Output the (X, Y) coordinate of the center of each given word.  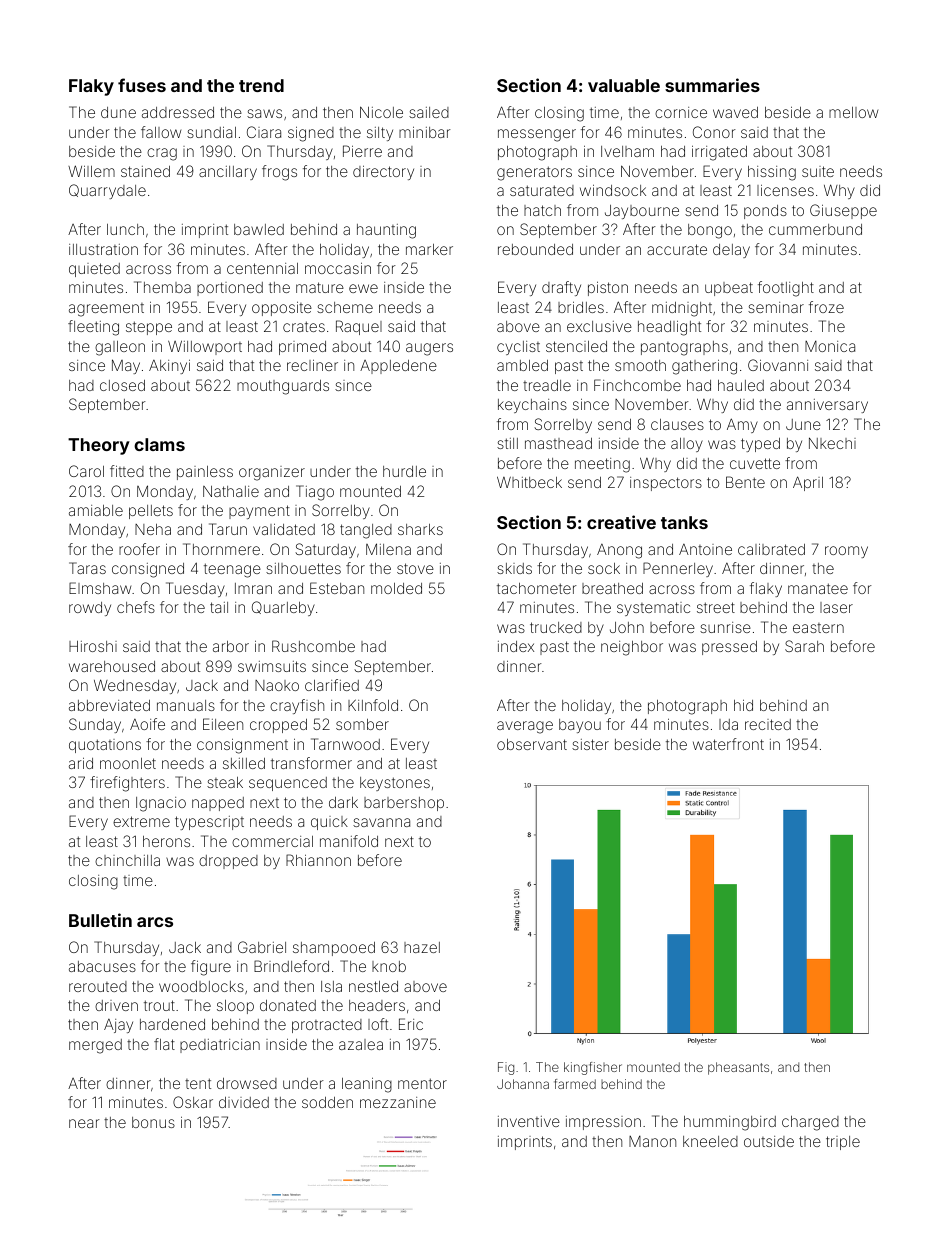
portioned (230, 289)
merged (95, 1046)
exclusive (599, 326)
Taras (87, 568)
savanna (381, 822)
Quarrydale (107, 191)
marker (429, 249)
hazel (422, 947)
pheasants (738, 1068)
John (627, 627)
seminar (776, 307)
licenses (785, 190)
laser (836, 607)
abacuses (102, 966)
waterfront (728, 744)
